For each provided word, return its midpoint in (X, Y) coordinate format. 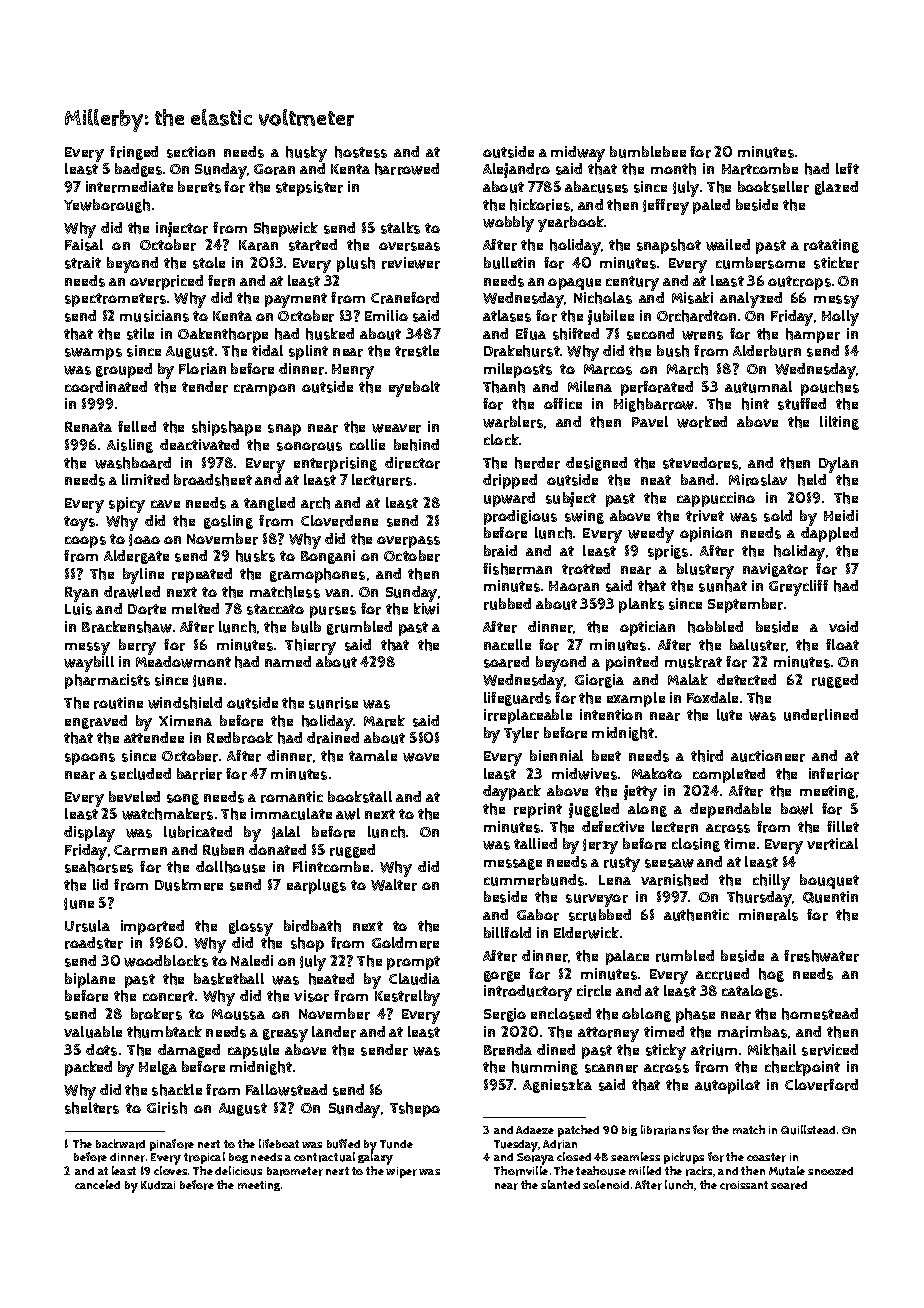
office (563, 403)
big (629, 1131)
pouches (830, 388)
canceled (97, 1184)
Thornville (521, 1171)
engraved (96, 722)
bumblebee (648, 152)
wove (421, 757)
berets (199, 187)
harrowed (407, 169)
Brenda (508, 1050)
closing (696, 845)
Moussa (238, 1014)
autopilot (727, 1086)
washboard (133, 463)
